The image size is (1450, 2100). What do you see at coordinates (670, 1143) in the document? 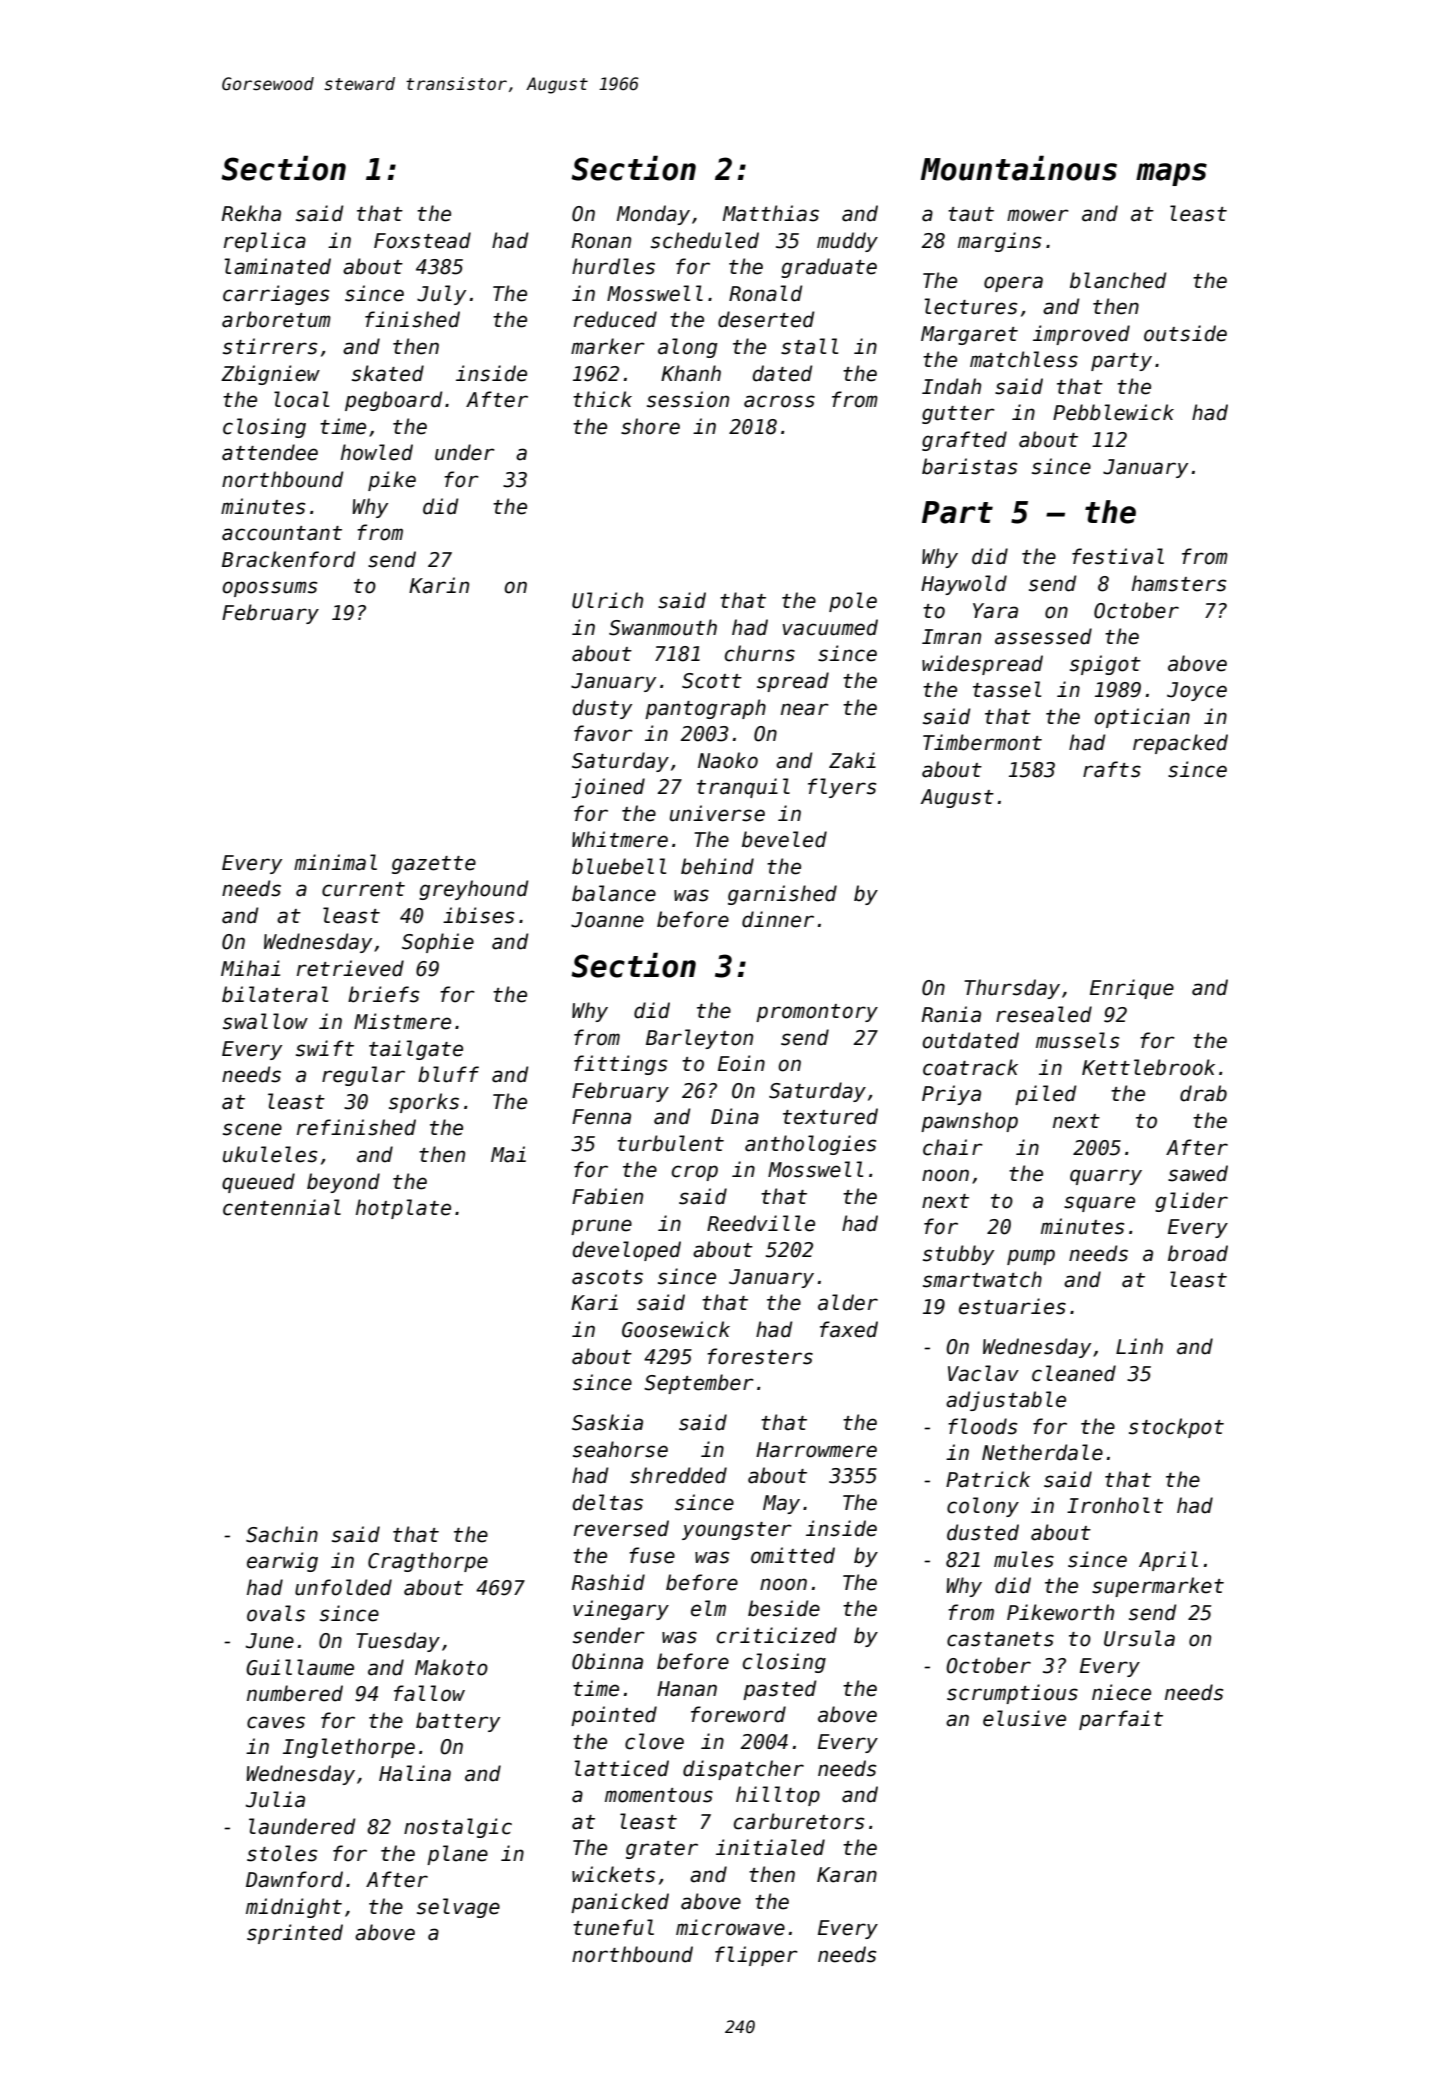
I see `turbulent` at bounding box center [670, 1143].
